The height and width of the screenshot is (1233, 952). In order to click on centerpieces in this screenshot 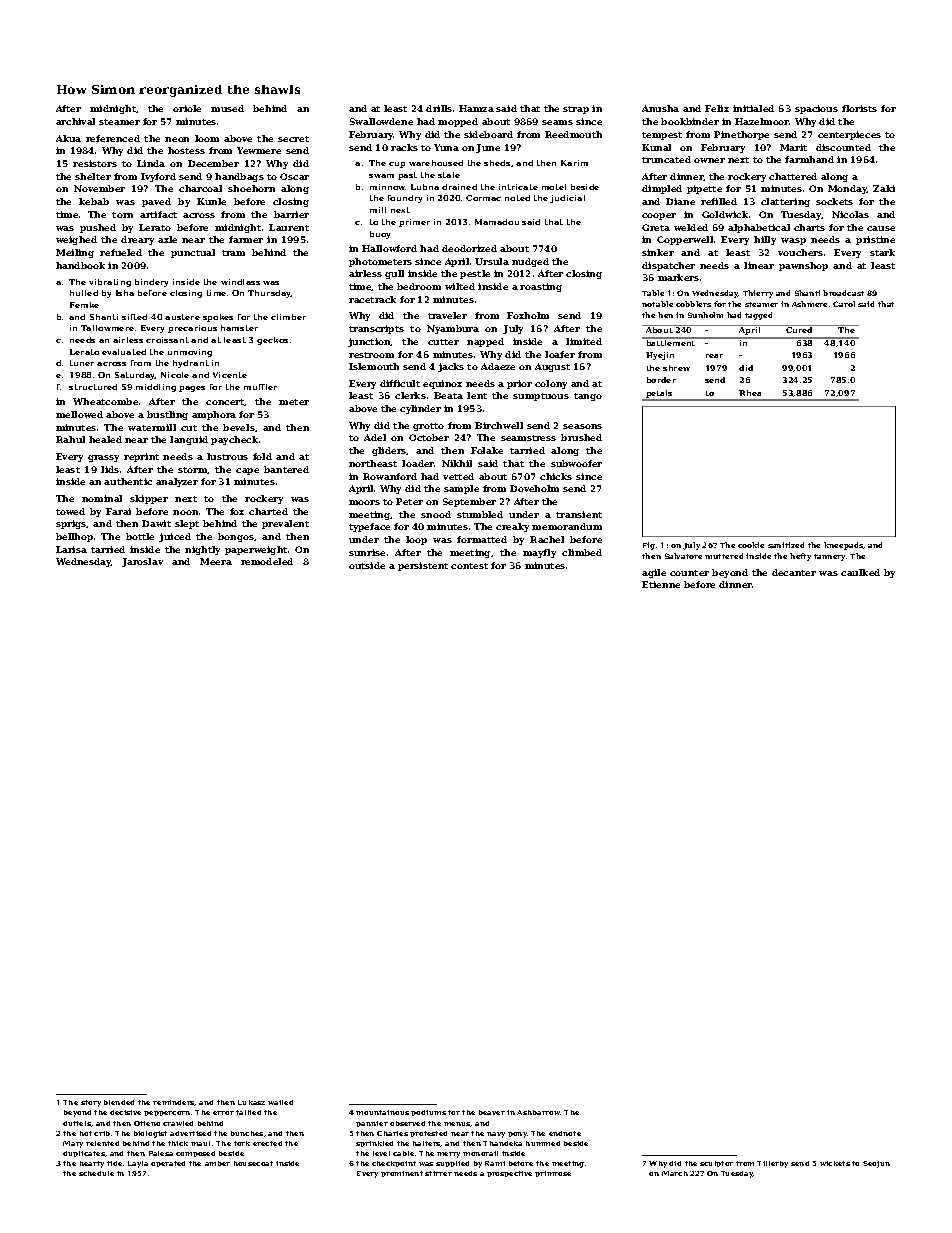, I will do `click(849, 135)`.
